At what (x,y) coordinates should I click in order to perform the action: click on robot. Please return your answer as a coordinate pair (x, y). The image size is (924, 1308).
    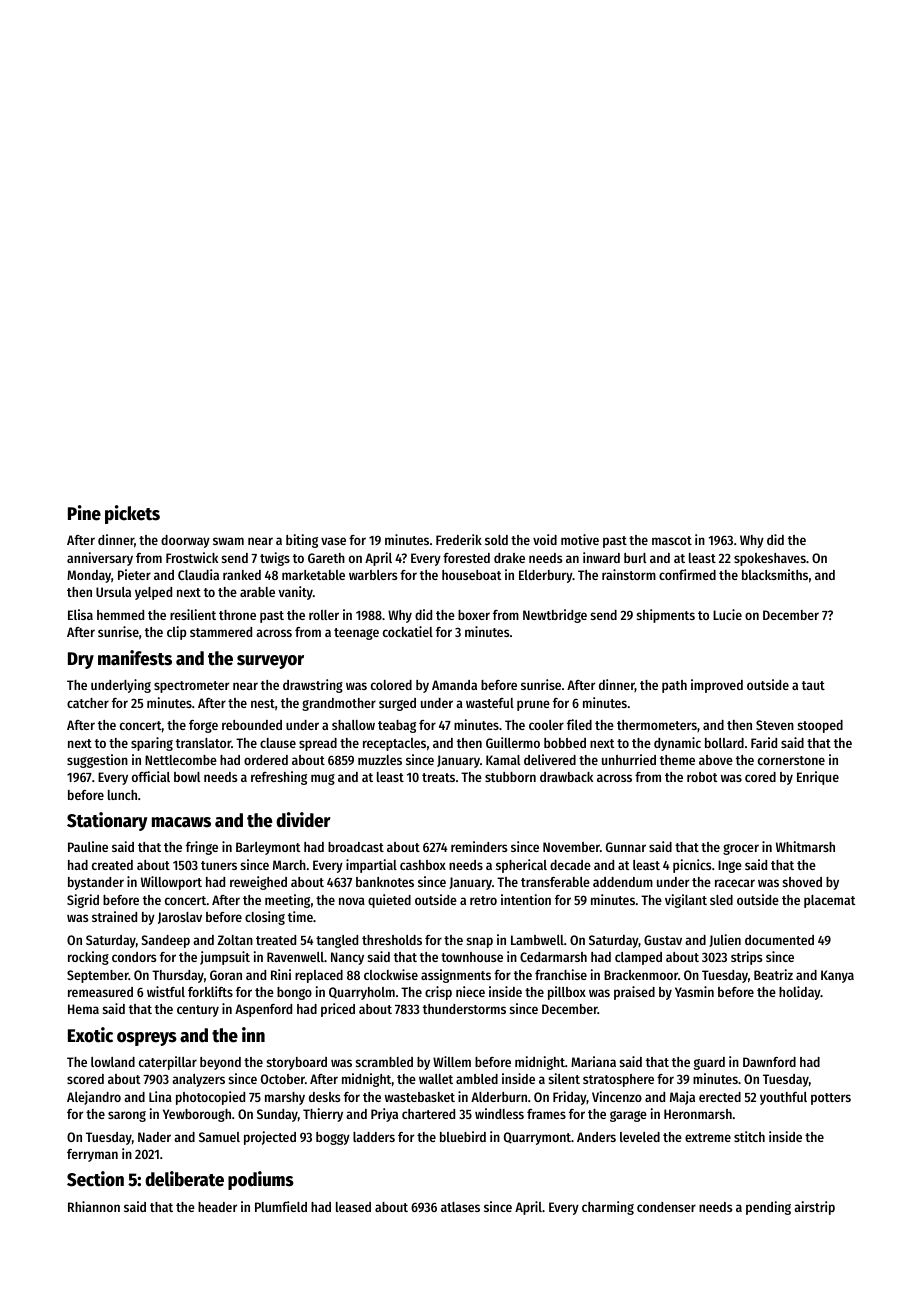
    Looking at the image, I should click on (702, 777).
